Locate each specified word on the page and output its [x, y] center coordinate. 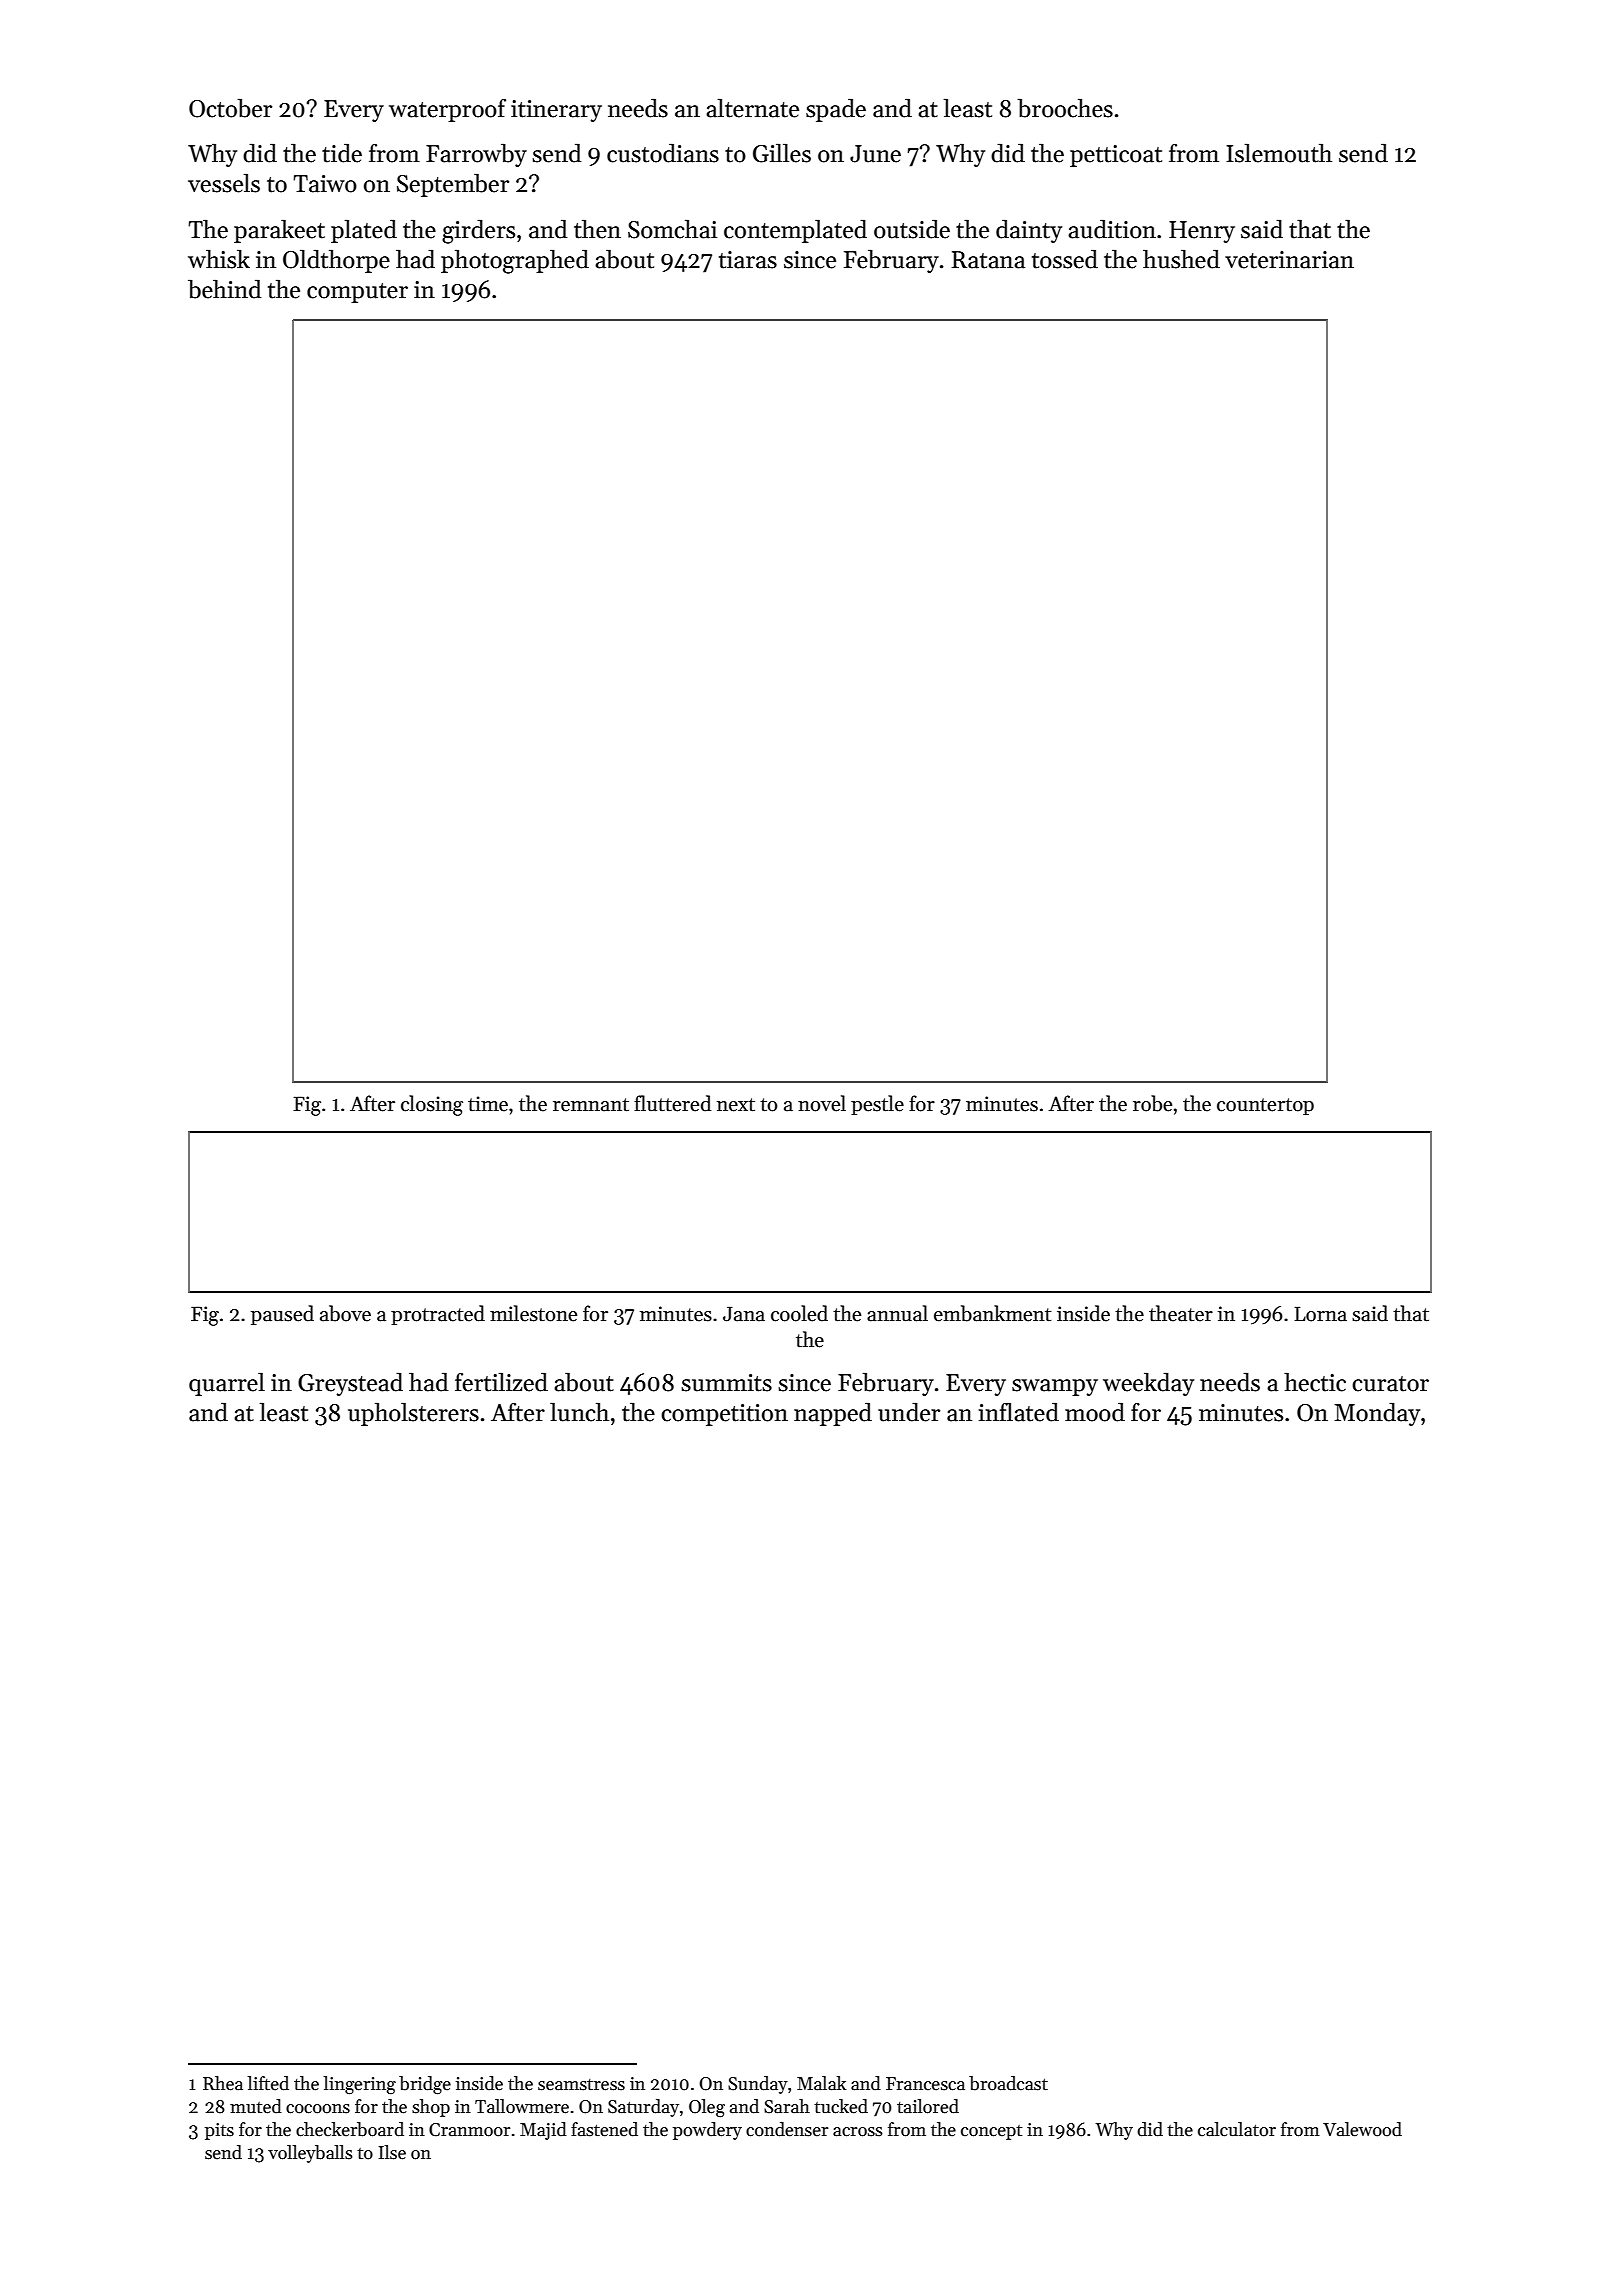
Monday [1377, 1414]
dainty [1029, 231]
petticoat [1116, 156]
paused [282, 1315]
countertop [1265, 1106]
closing [432, 1105]
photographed [515, 261]
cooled [799, 1313]
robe [1152, 1103]
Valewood [1362, 2129]
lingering [359, 2085]
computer [357, 293]
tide [342, 153]
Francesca [925, 2084]
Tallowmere [522, 2106]
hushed [1181, 259]
